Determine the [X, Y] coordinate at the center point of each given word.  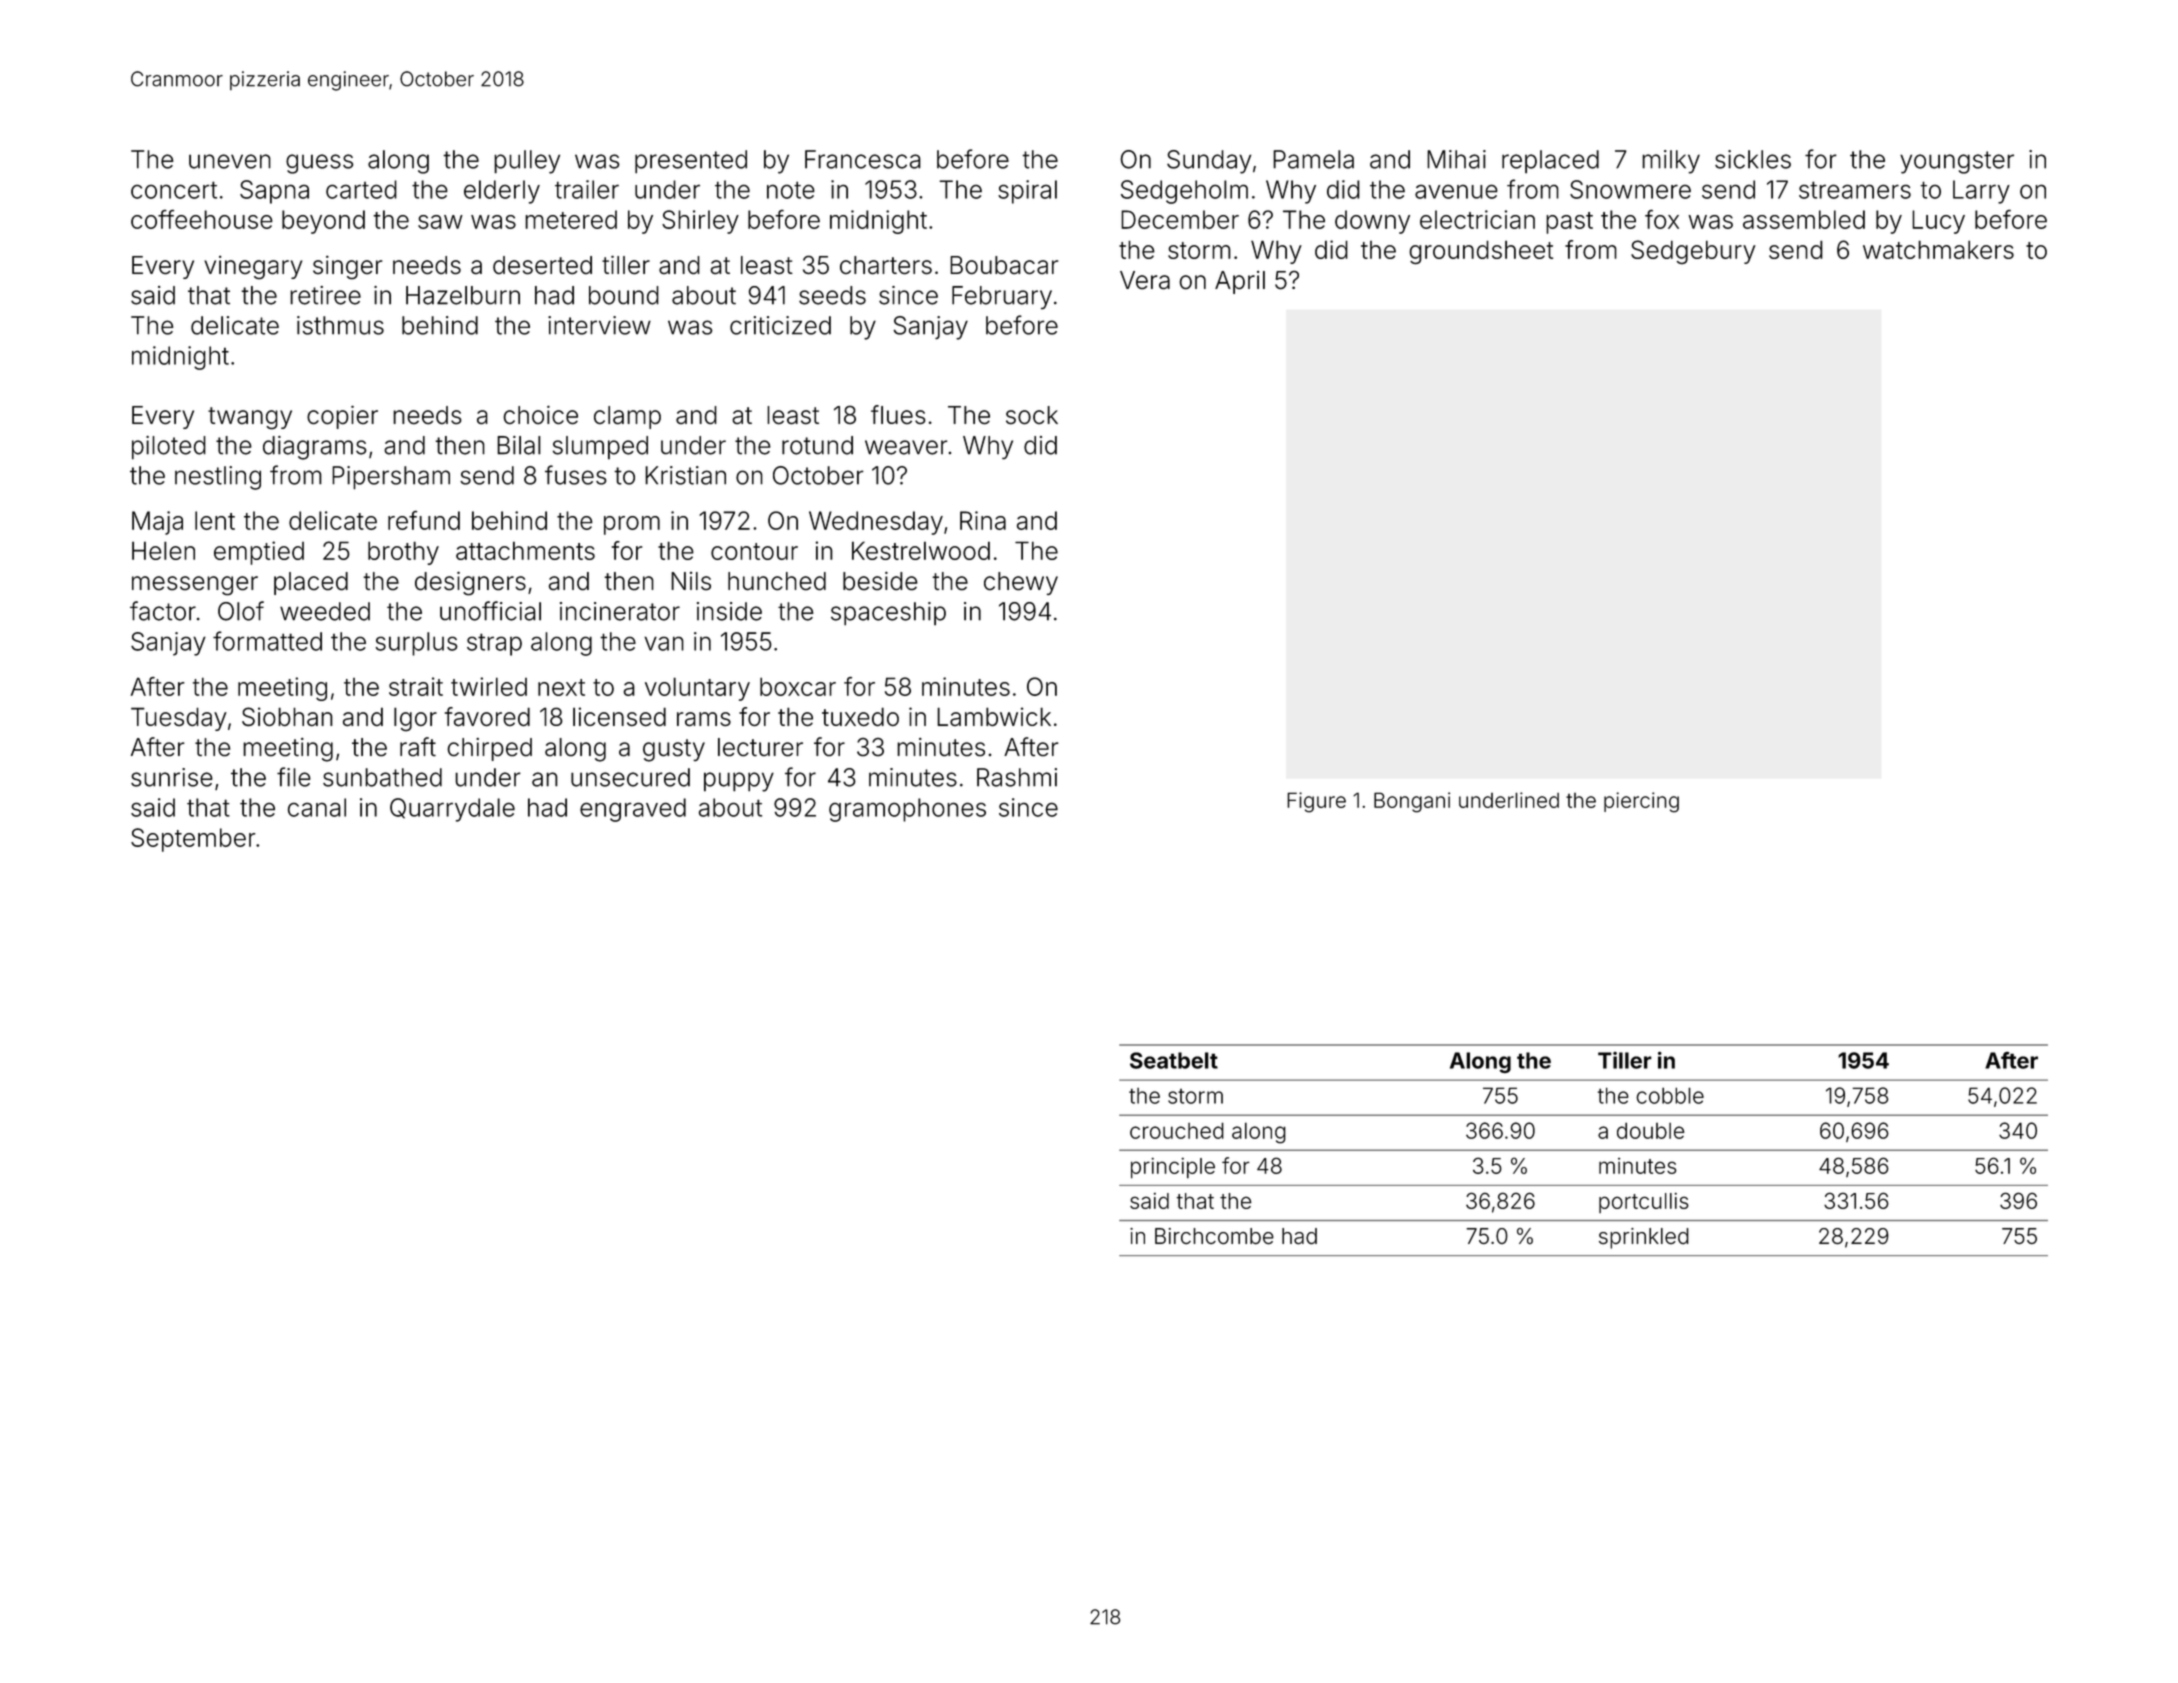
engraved [633, 810]
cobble [1670, 1095]
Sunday [1209, 162]
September [193, 840]
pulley [527, 162]
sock [1032, 415]
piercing [1641, 802]
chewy [1021, 583]
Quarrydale [452, 810]
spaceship [888, 614]
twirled [489, 686]
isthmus [340, 325]
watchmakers [1938, 249]
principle [1173, 1168]
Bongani [1412, 802]
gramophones [907, 810]
